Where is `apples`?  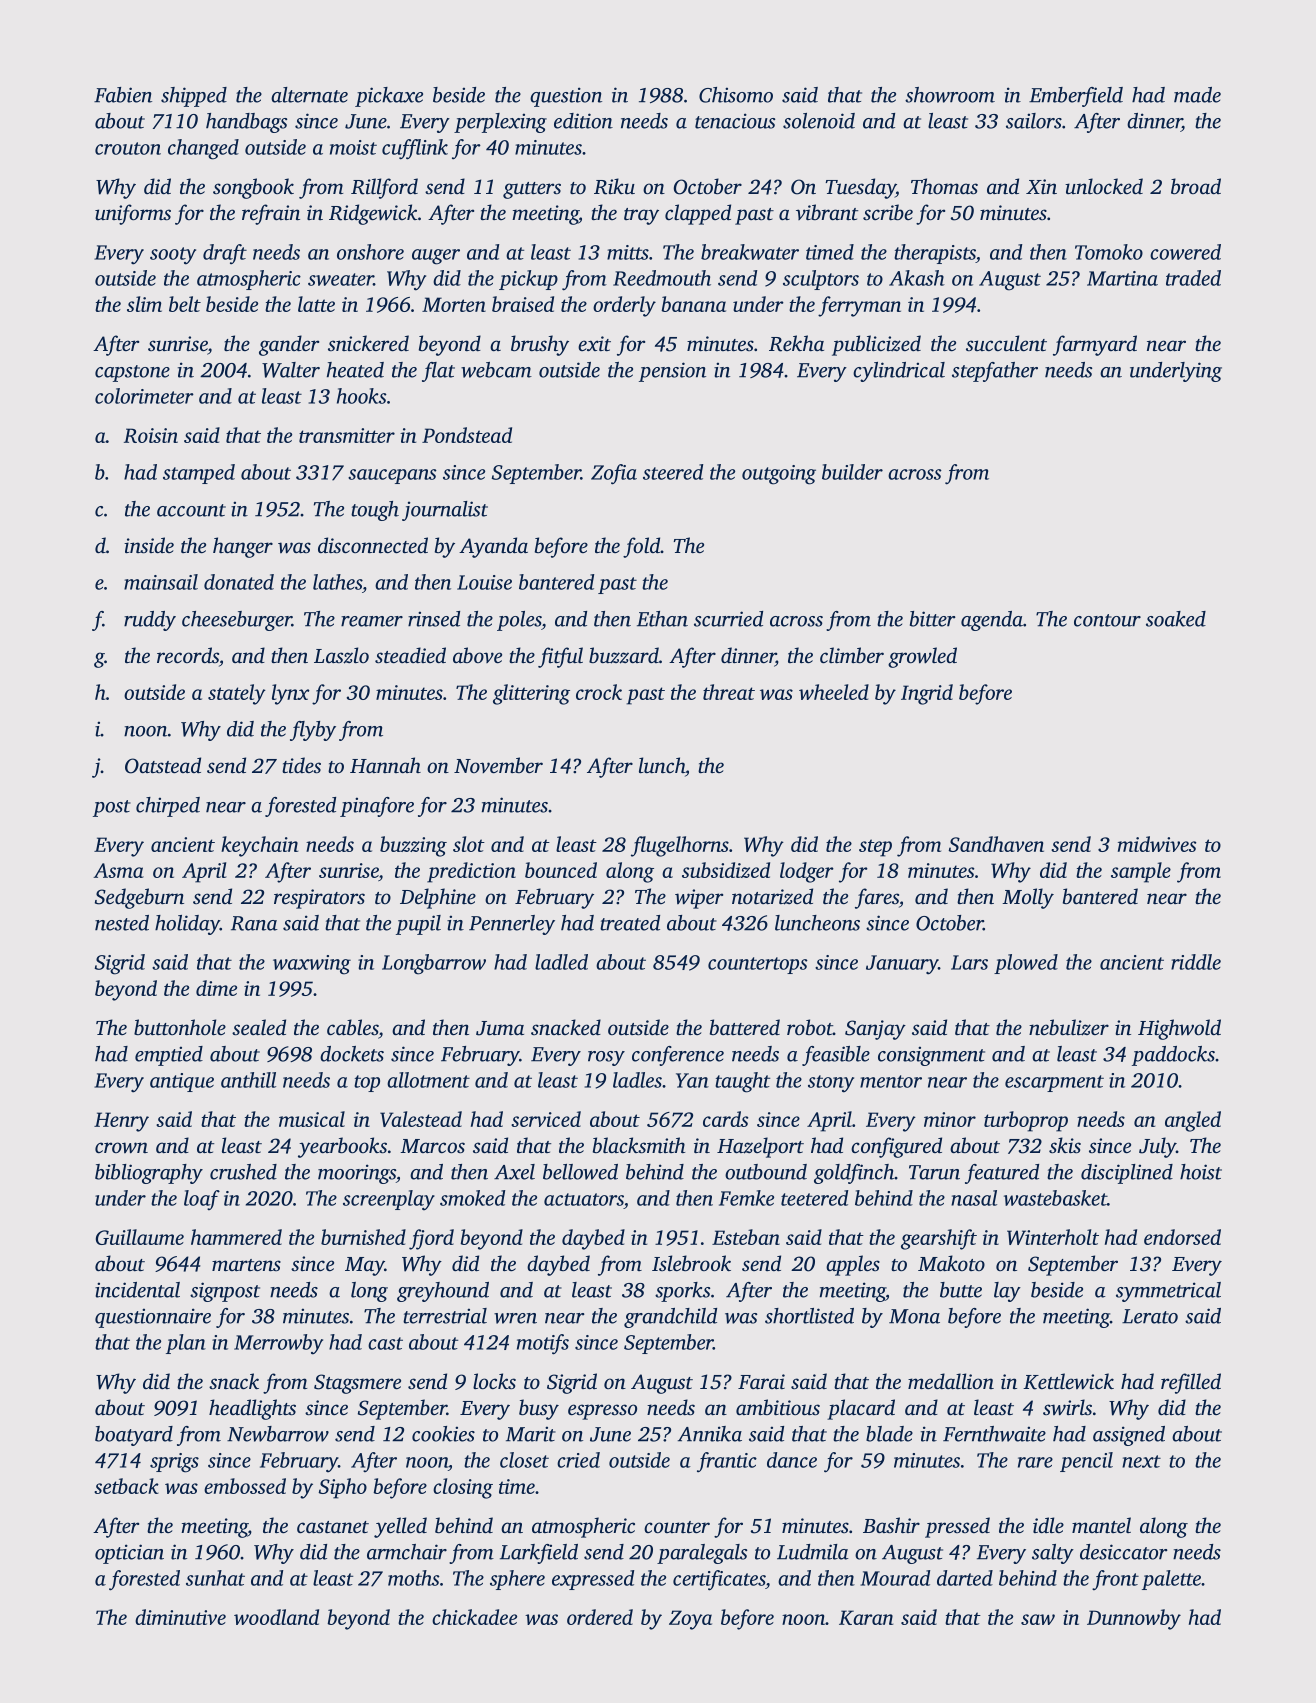
apples is located at coordinates (853, 1265).
